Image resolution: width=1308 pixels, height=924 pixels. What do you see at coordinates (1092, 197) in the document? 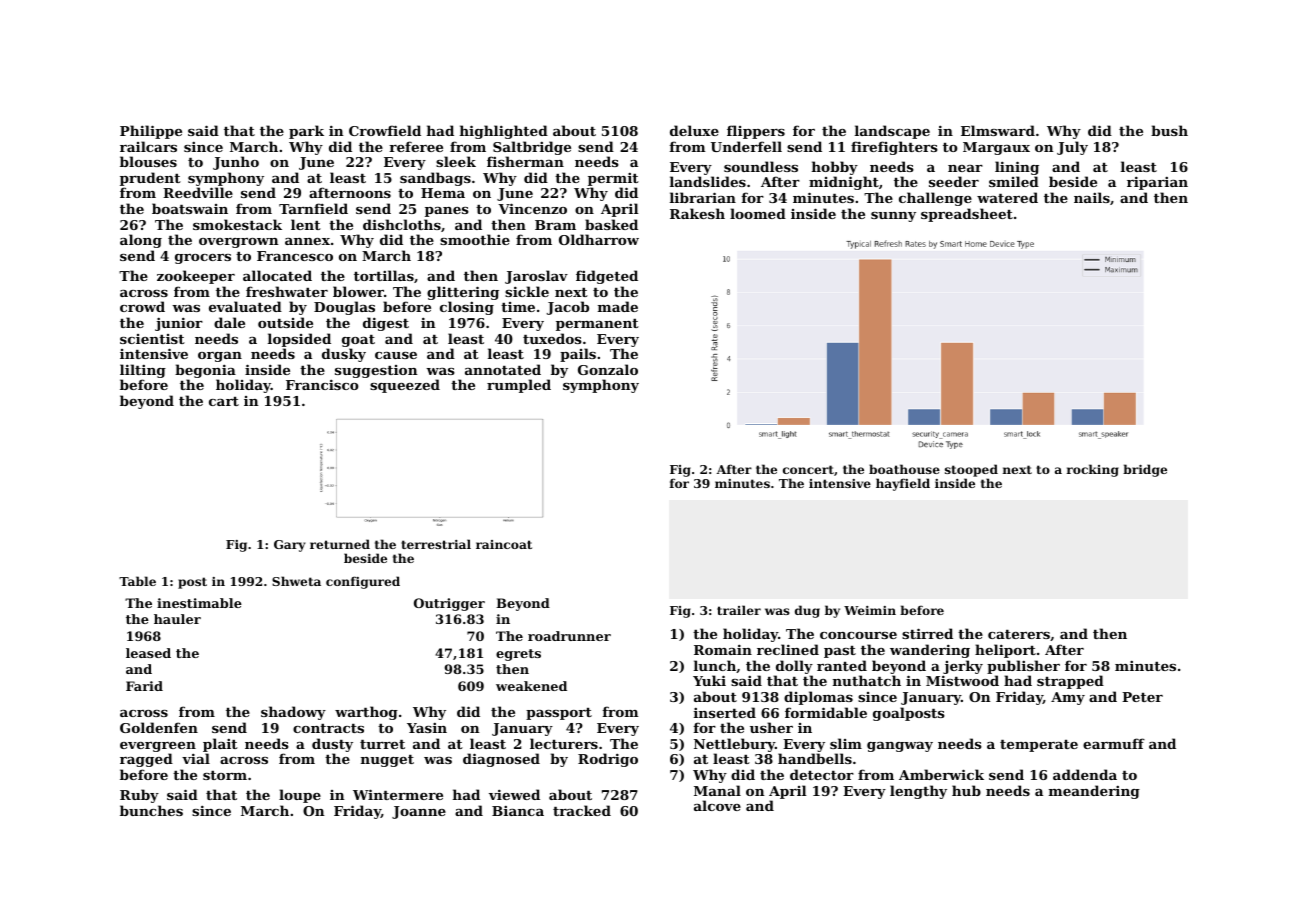
I see `nails` at bounding box center [1092, 197].
